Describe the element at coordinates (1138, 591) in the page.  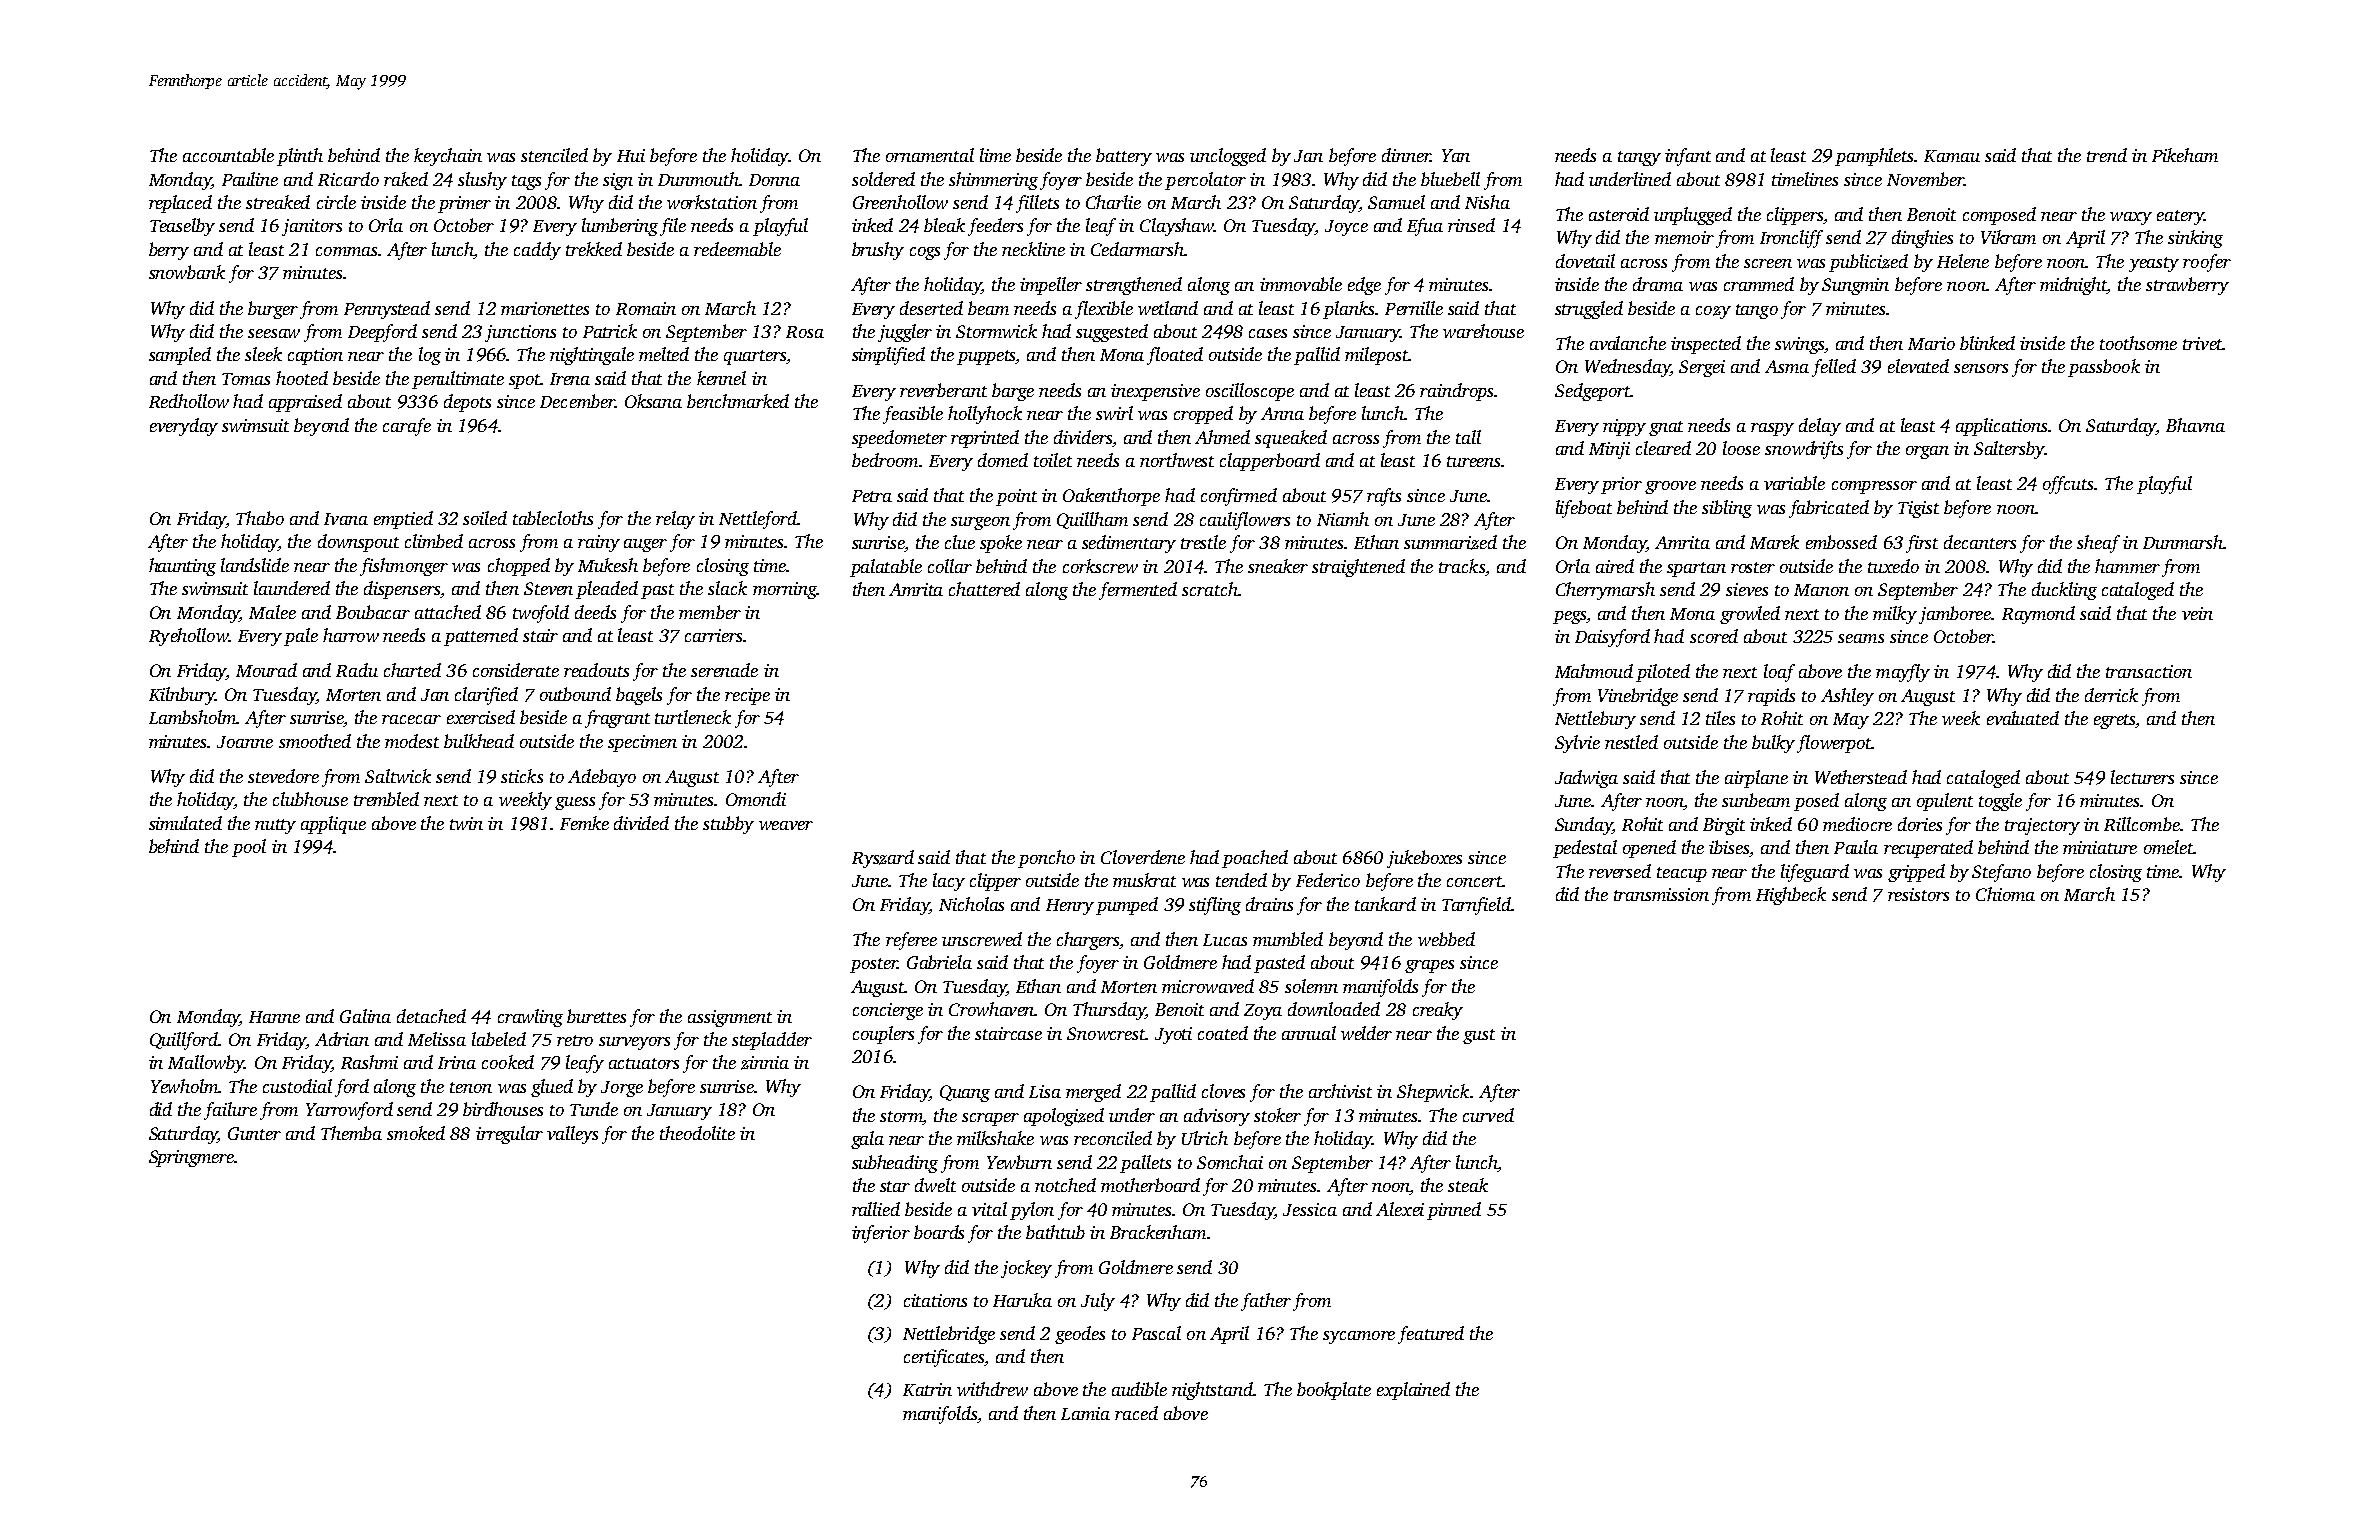
I see `fermented` at that location.
